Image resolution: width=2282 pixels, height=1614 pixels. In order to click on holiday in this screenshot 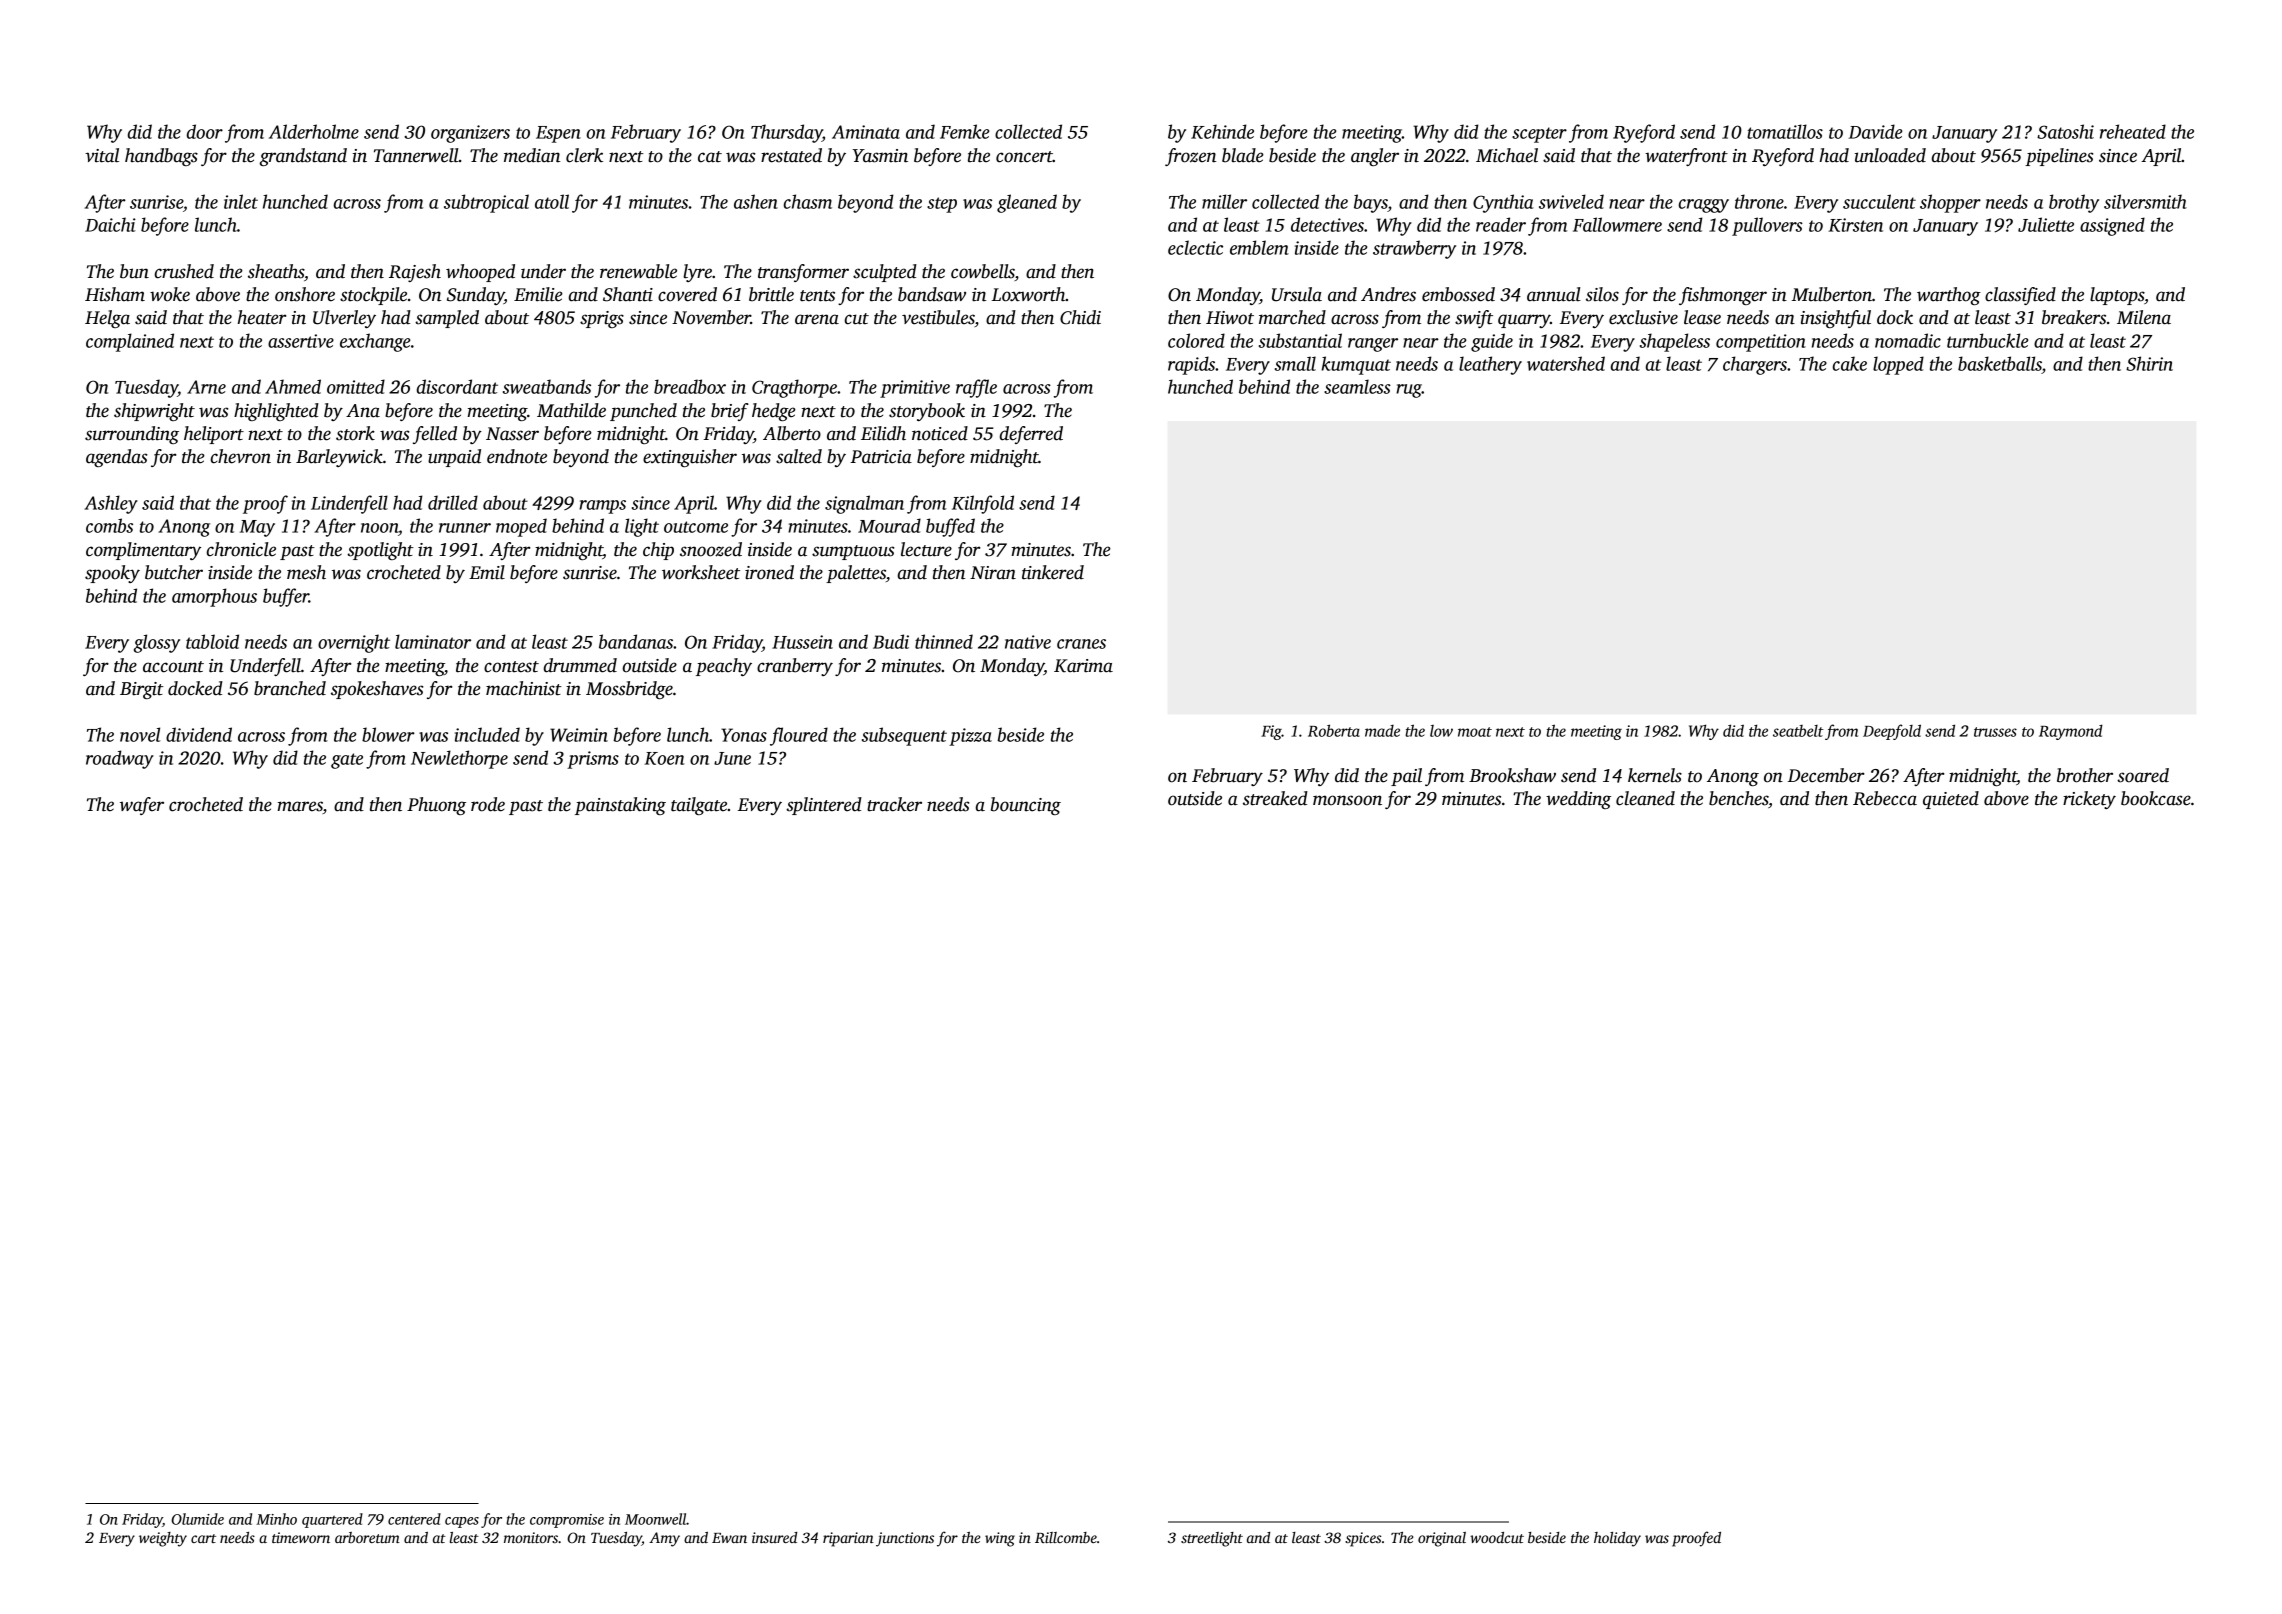, I will do `click(1617, 1539)`.
